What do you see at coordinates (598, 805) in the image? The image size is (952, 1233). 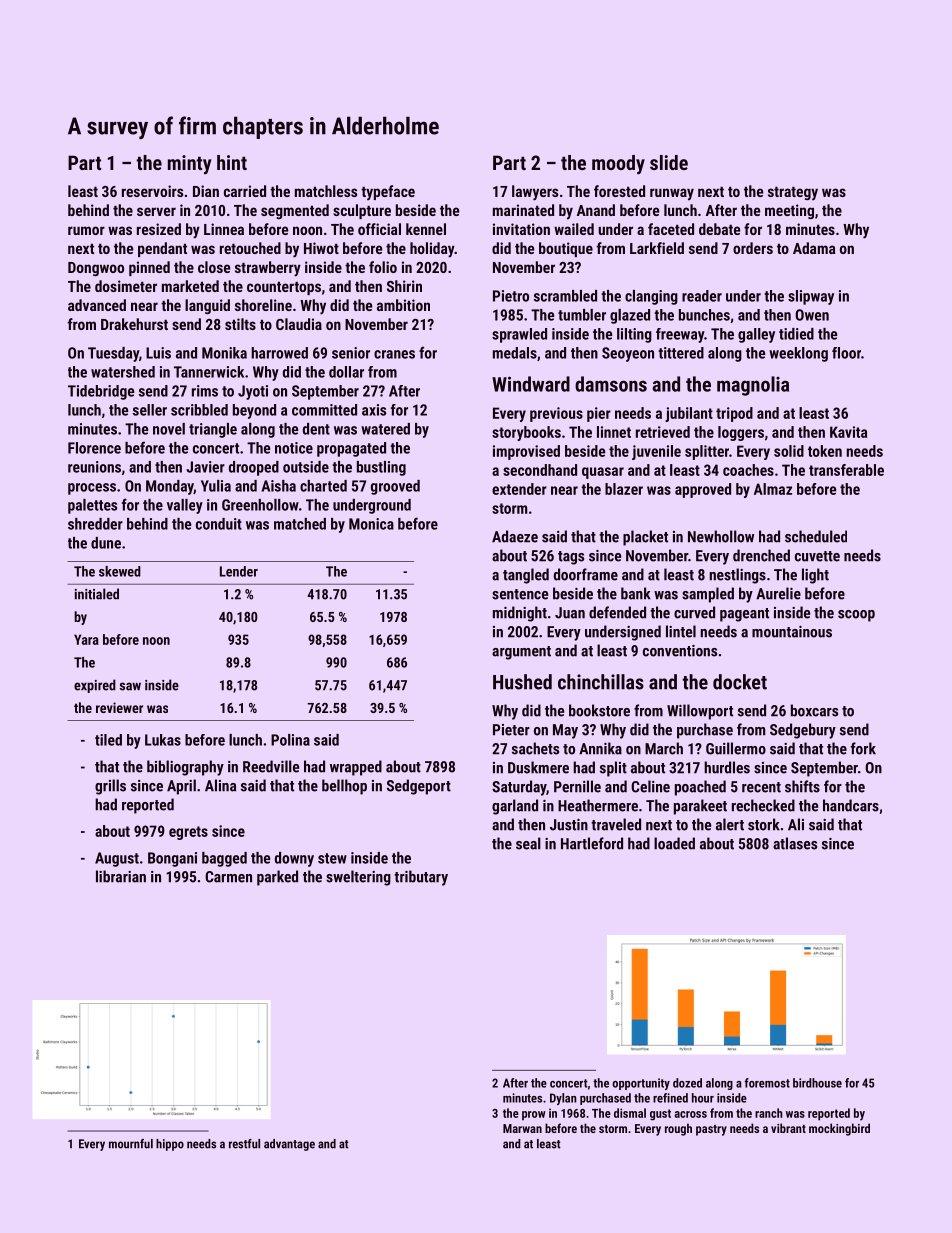 I see `Heathermere` at bounding box center [598, 805].
